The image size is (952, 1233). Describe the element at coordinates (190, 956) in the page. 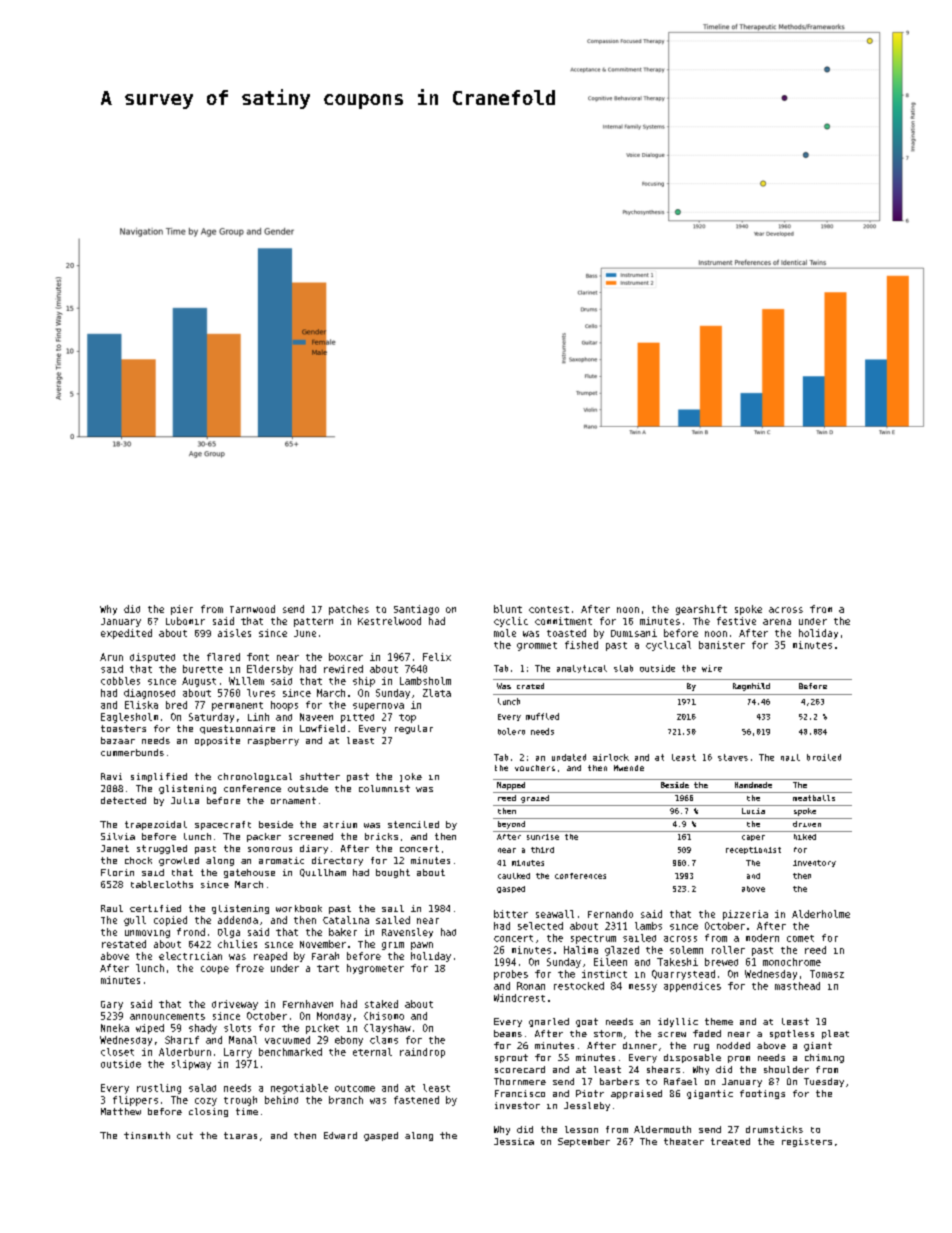

I see `electrician` at that location.
